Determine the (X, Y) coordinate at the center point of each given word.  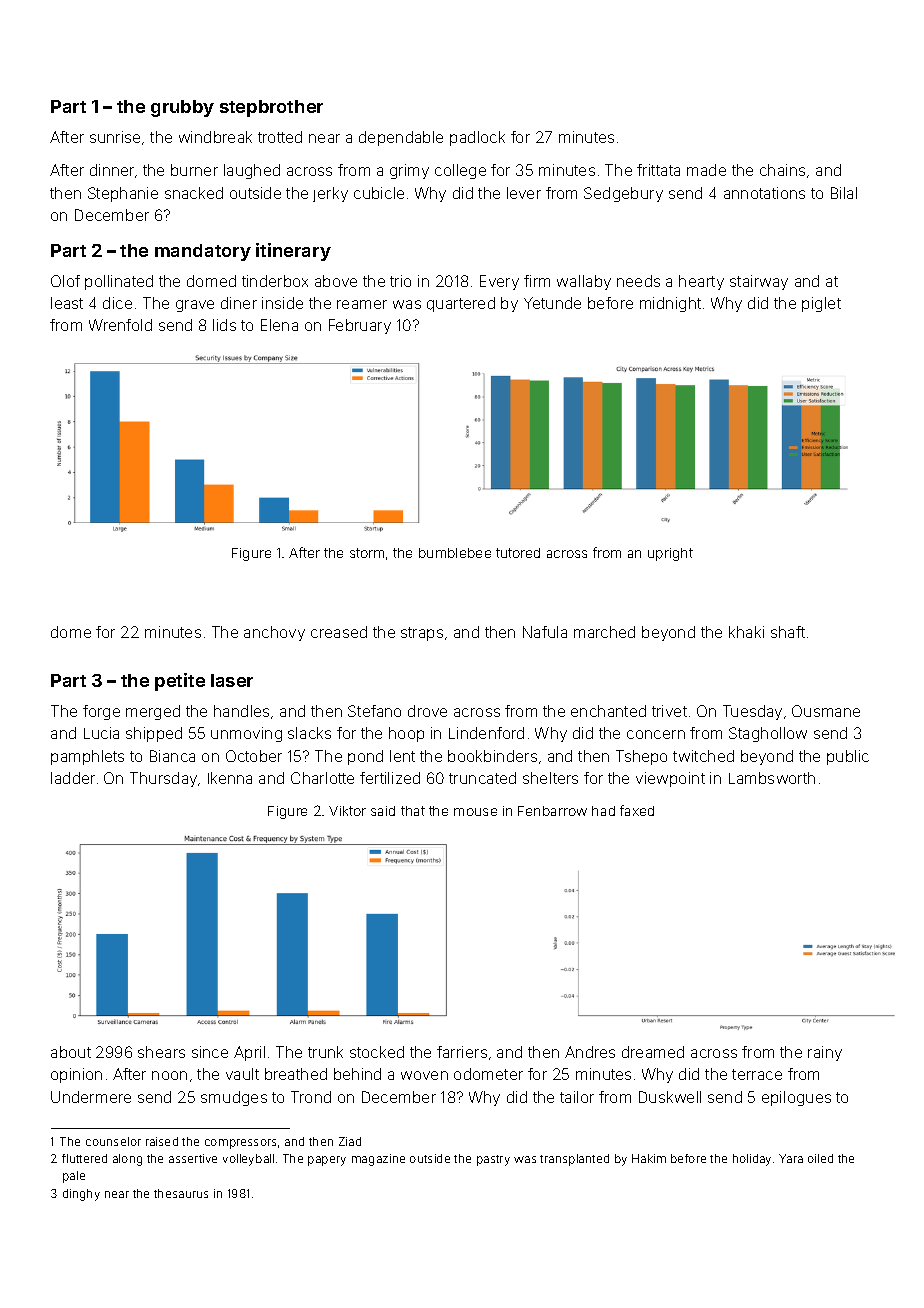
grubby (182, 108)
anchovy (274, 633)
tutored (518, 553)
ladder (73, 778)
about (71, 1052)
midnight (670, 304)
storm (367, 553)
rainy (825, 1053)
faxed (637, 810)
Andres (590, 1052)
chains (782, 170)
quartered (461, 304)
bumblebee (455, 553)
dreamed (653, 1052)
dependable (401, 138)
